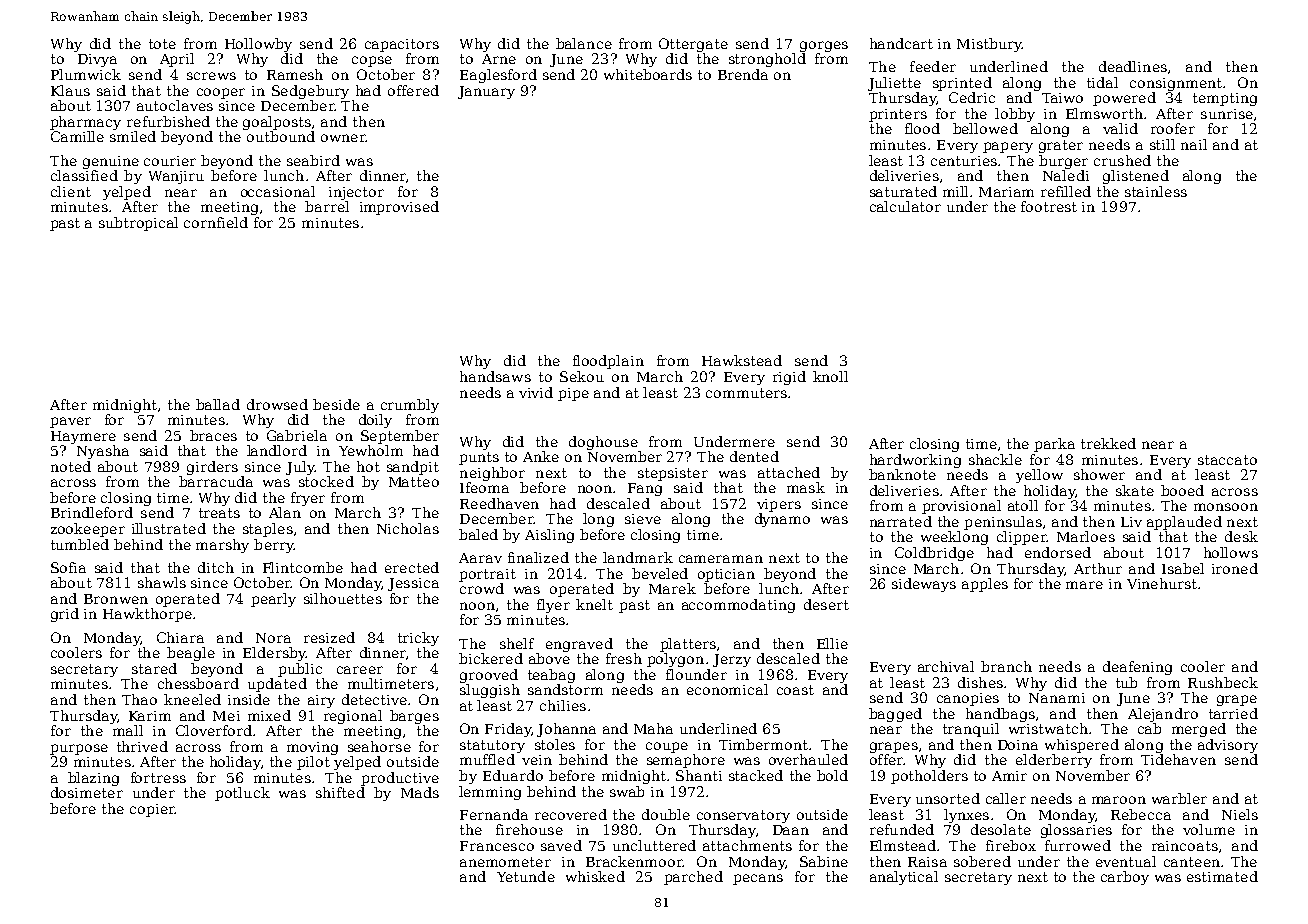  Describe the element at coordinates (693, 878) in the image. I see `parched` at that location.
